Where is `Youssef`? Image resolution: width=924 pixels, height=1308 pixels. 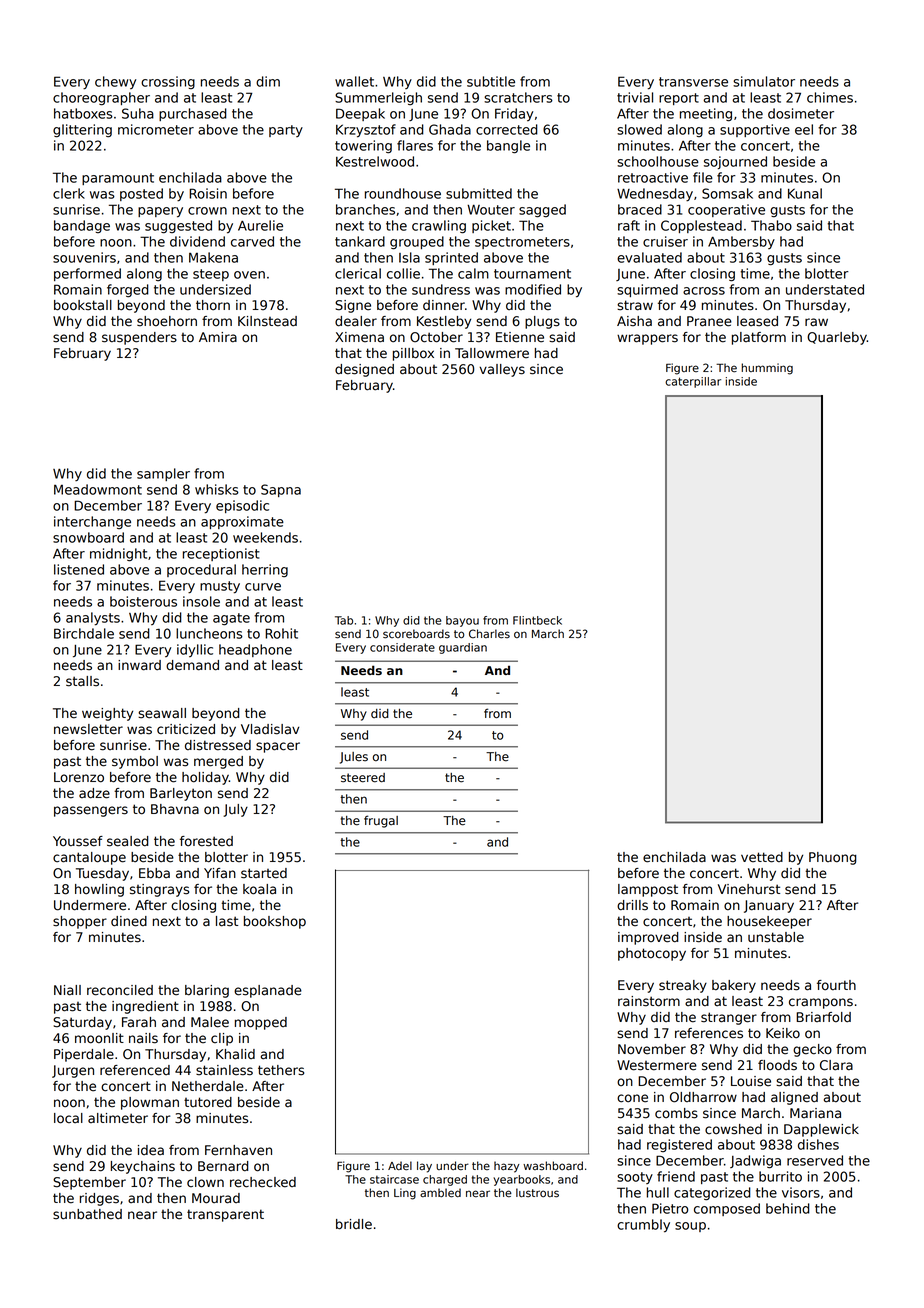
Youssef is located at coordinates (78, 841).
